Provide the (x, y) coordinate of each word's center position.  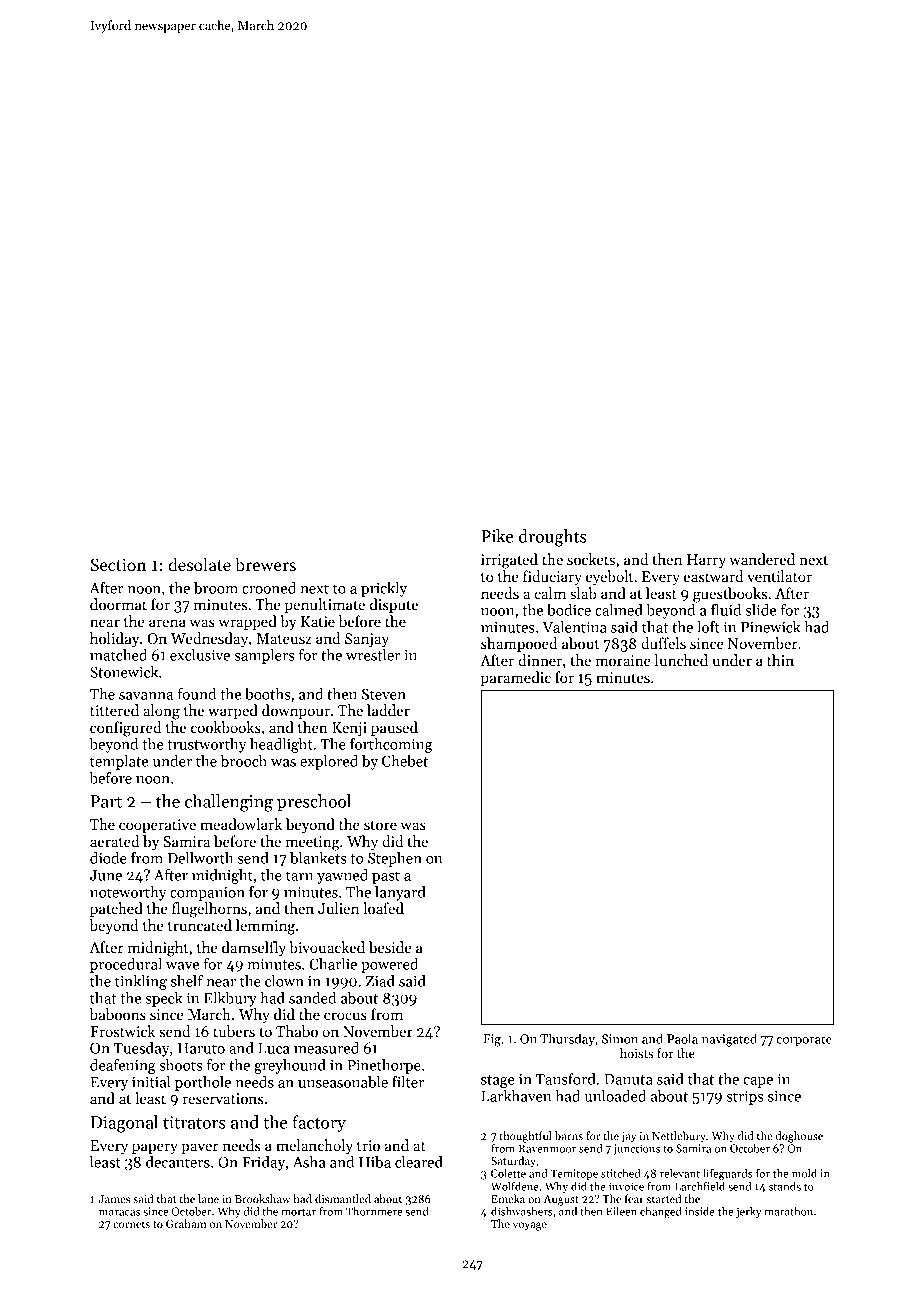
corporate (804, 1040)
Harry (706, 561)
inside (700, 1211)
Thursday (567, 1039)
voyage (530, 1226)
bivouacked (327, 947)
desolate (199, 564)
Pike (497, 536)
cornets (131, 1224)
